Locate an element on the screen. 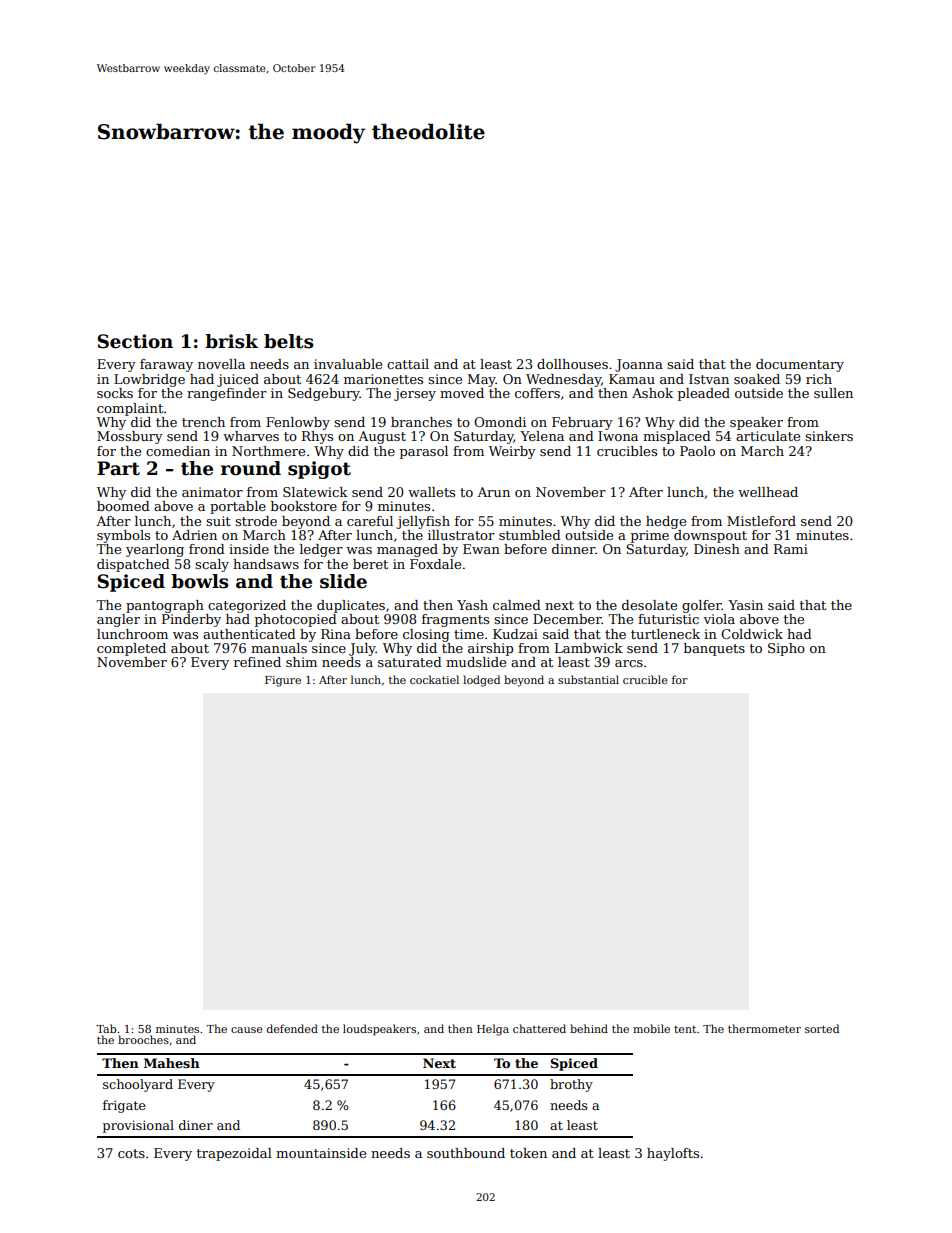 Image resolution: width=952 pixels, height=1233 pixels. documentary is located at coordinates (800, 365).
